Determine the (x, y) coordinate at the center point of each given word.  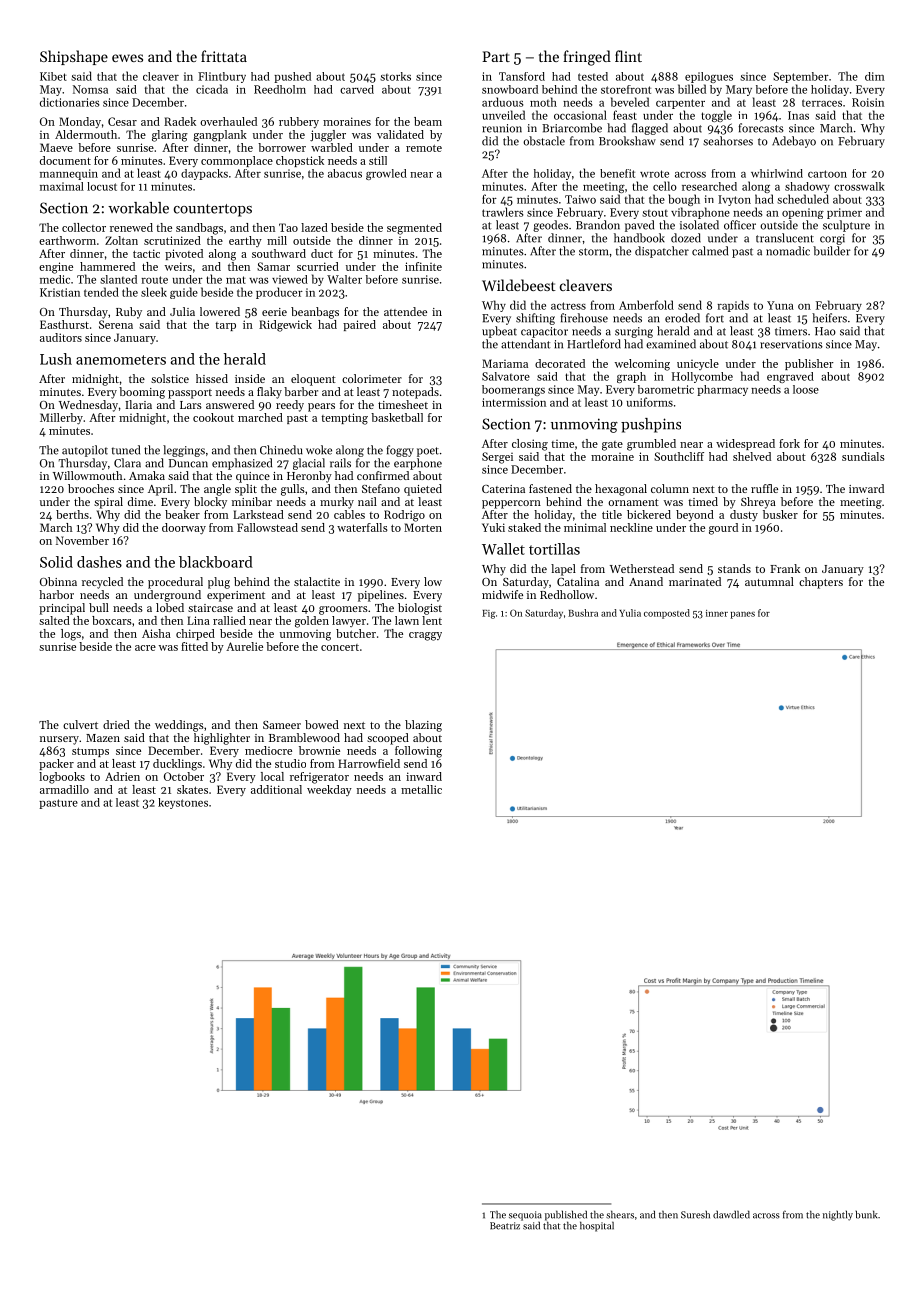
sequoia (525, 1216)
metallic (421, 789)
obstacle (544, 141)
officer (740, 225)
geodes (550, 226)
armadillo (64, 789)
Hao (825, 331)
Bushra (583, 613)
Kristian (60, 292)
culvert (80, 724)
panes (743, 615)
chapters (821, 583)
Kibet (53, 76)
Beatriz (505, 1226)
